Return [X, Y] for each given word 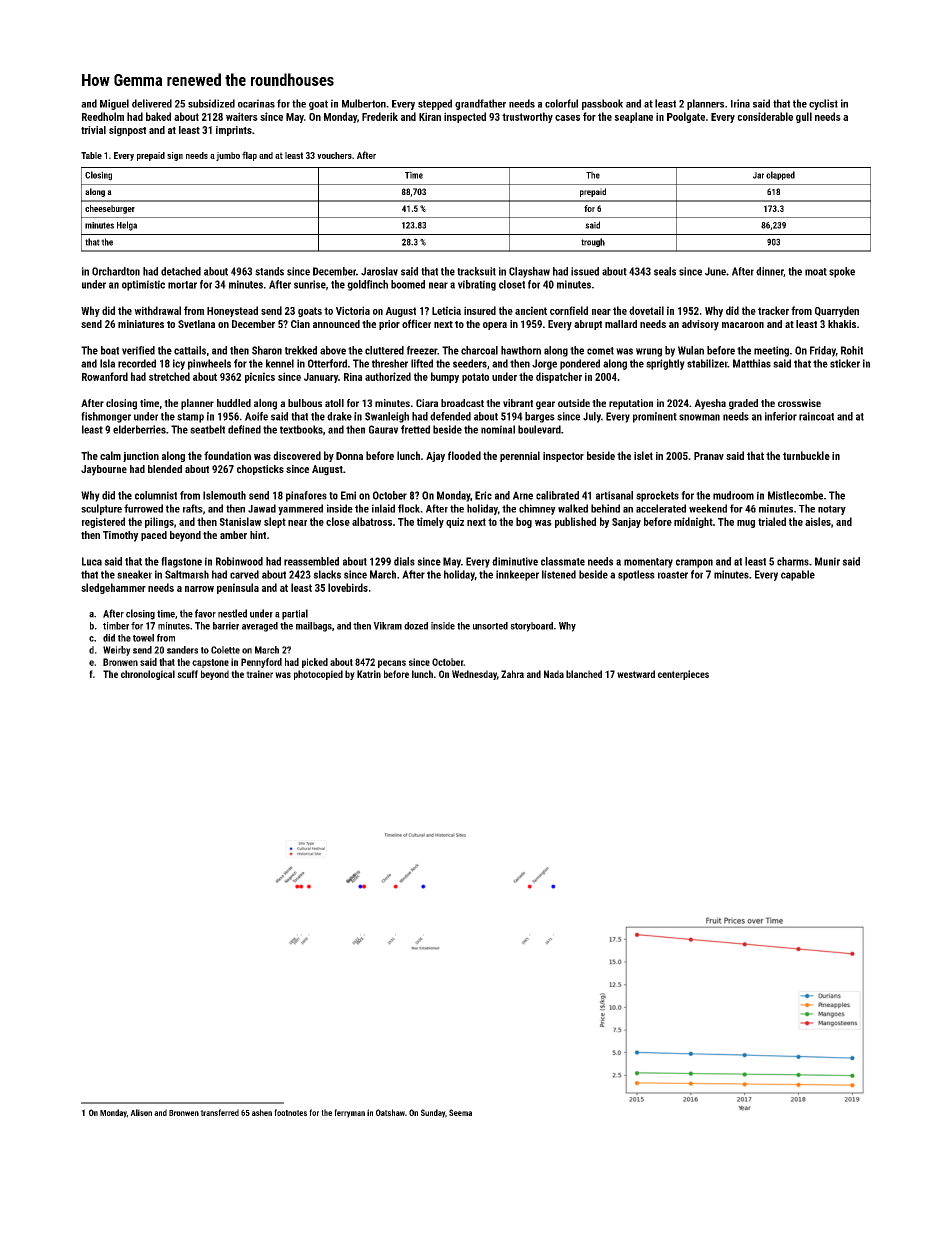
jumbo [228, 156]
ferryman [349, 1113]
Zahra [512, 674]
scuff [187, 674]
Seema [460, 1112]
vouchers [334, 155]
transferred [219, 1112]
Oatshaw [390, 1112]
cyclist [823, 104]
